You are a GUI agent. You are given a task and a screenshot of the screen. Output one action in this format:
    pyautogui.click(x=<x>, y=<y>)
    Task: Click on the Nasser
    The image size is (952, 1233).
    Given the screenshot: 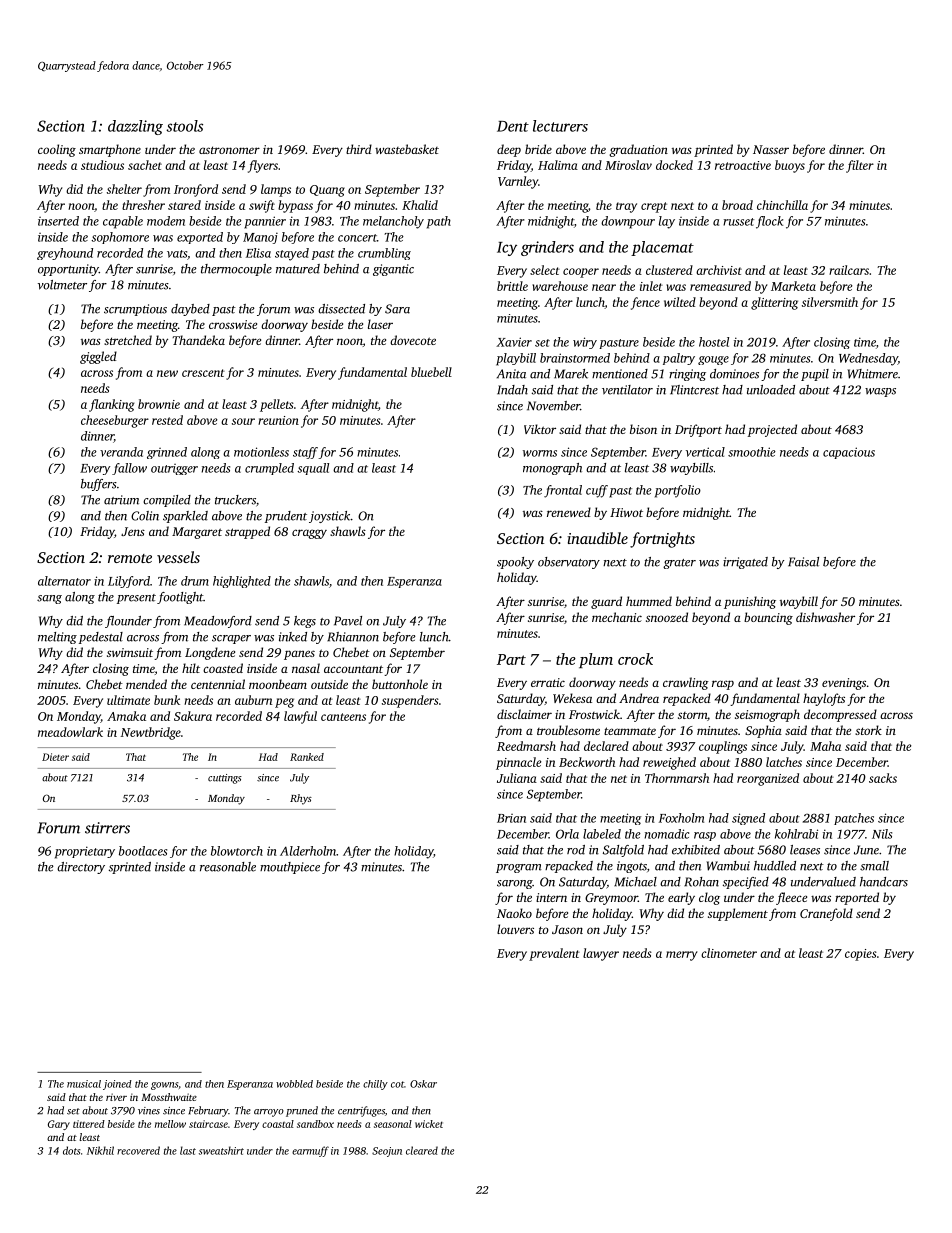 What is the action you would take?
    pyautogui.click(x=771, y=149)
